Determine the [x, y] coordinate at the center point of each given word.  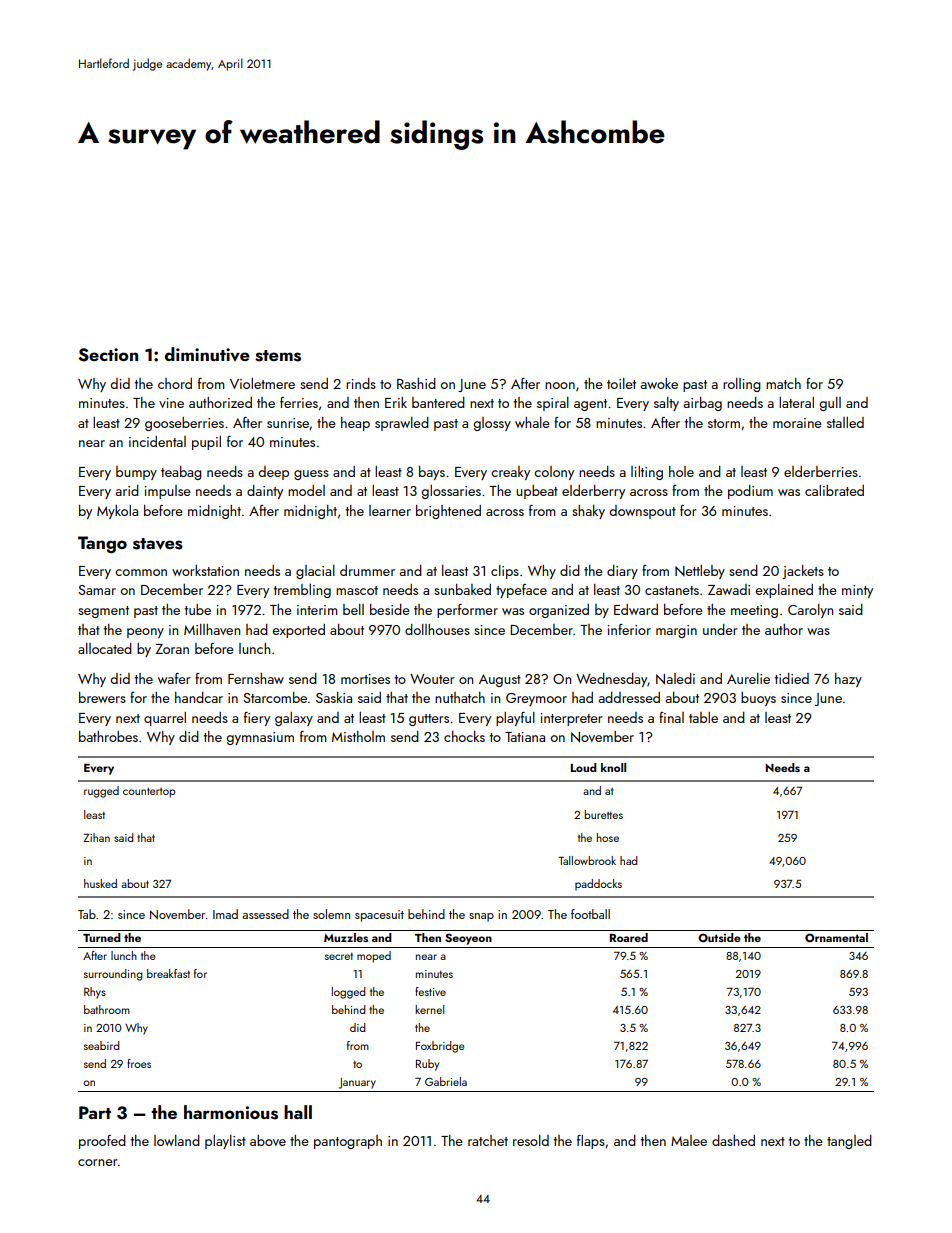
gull [830, 404]
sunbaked [462, 589]
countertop [149, 792]
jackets [803, 572]
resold [531, 1140]
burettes [603, 814]
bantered [438, 402]
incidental [157, 441]
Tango [102, 544]
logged [349, 993]
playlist [225, 1142]
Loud [584, 767]
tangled [849, 1142]
